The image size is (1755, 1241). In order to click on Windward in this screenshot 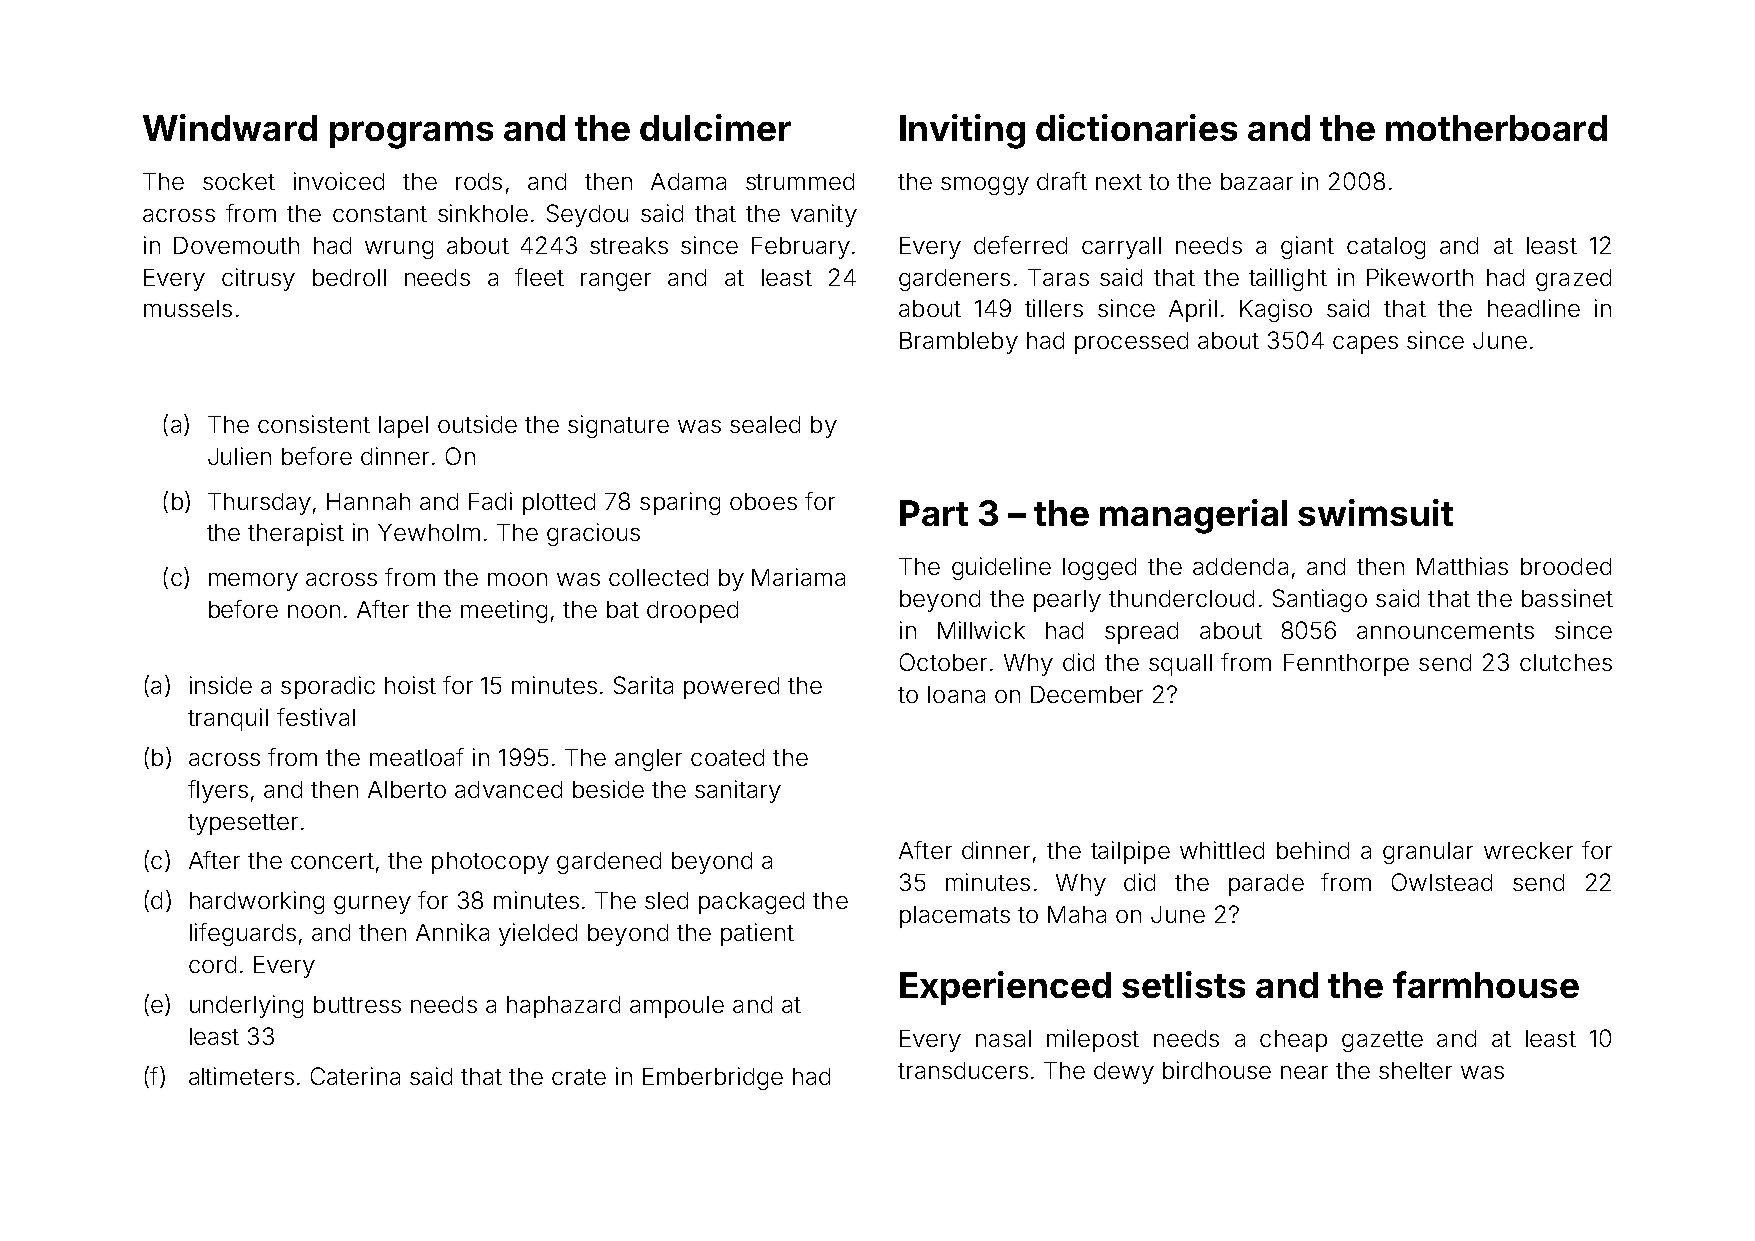, I will do `click(230, 127)`.
